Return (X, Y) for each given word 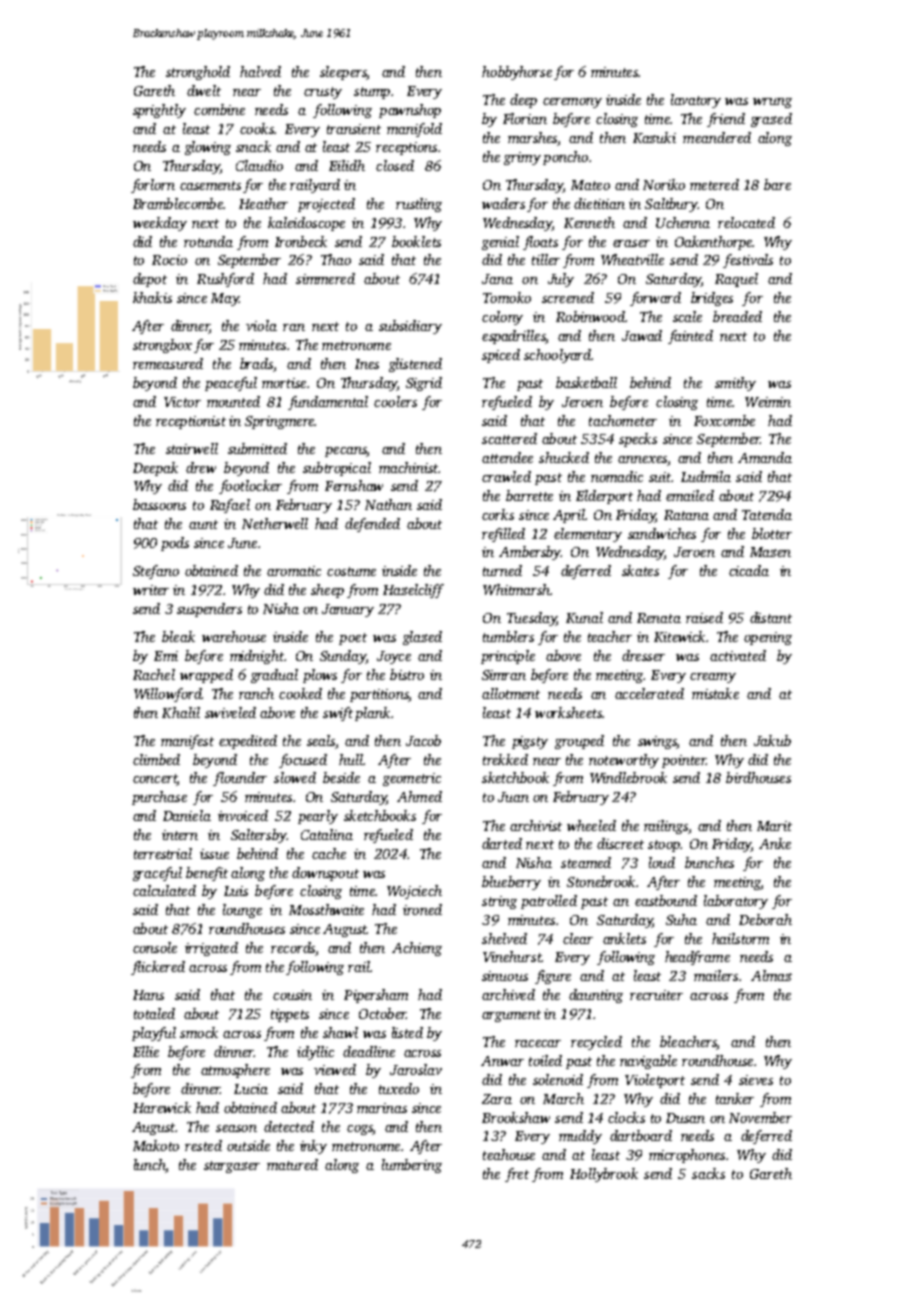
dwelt (204, 90)
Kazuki (654, 137)
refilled (503, 535)
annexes (642, 459)
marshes (532, 137)
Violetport (655, 1081)
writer (151, 590)
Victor (182, 402)
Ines (367, 364)
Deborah (765, 919)
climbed (156, 759)
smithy (735, 384)
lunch (150, 1164)
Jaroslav (416, 1069)
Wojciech (414, 892)
